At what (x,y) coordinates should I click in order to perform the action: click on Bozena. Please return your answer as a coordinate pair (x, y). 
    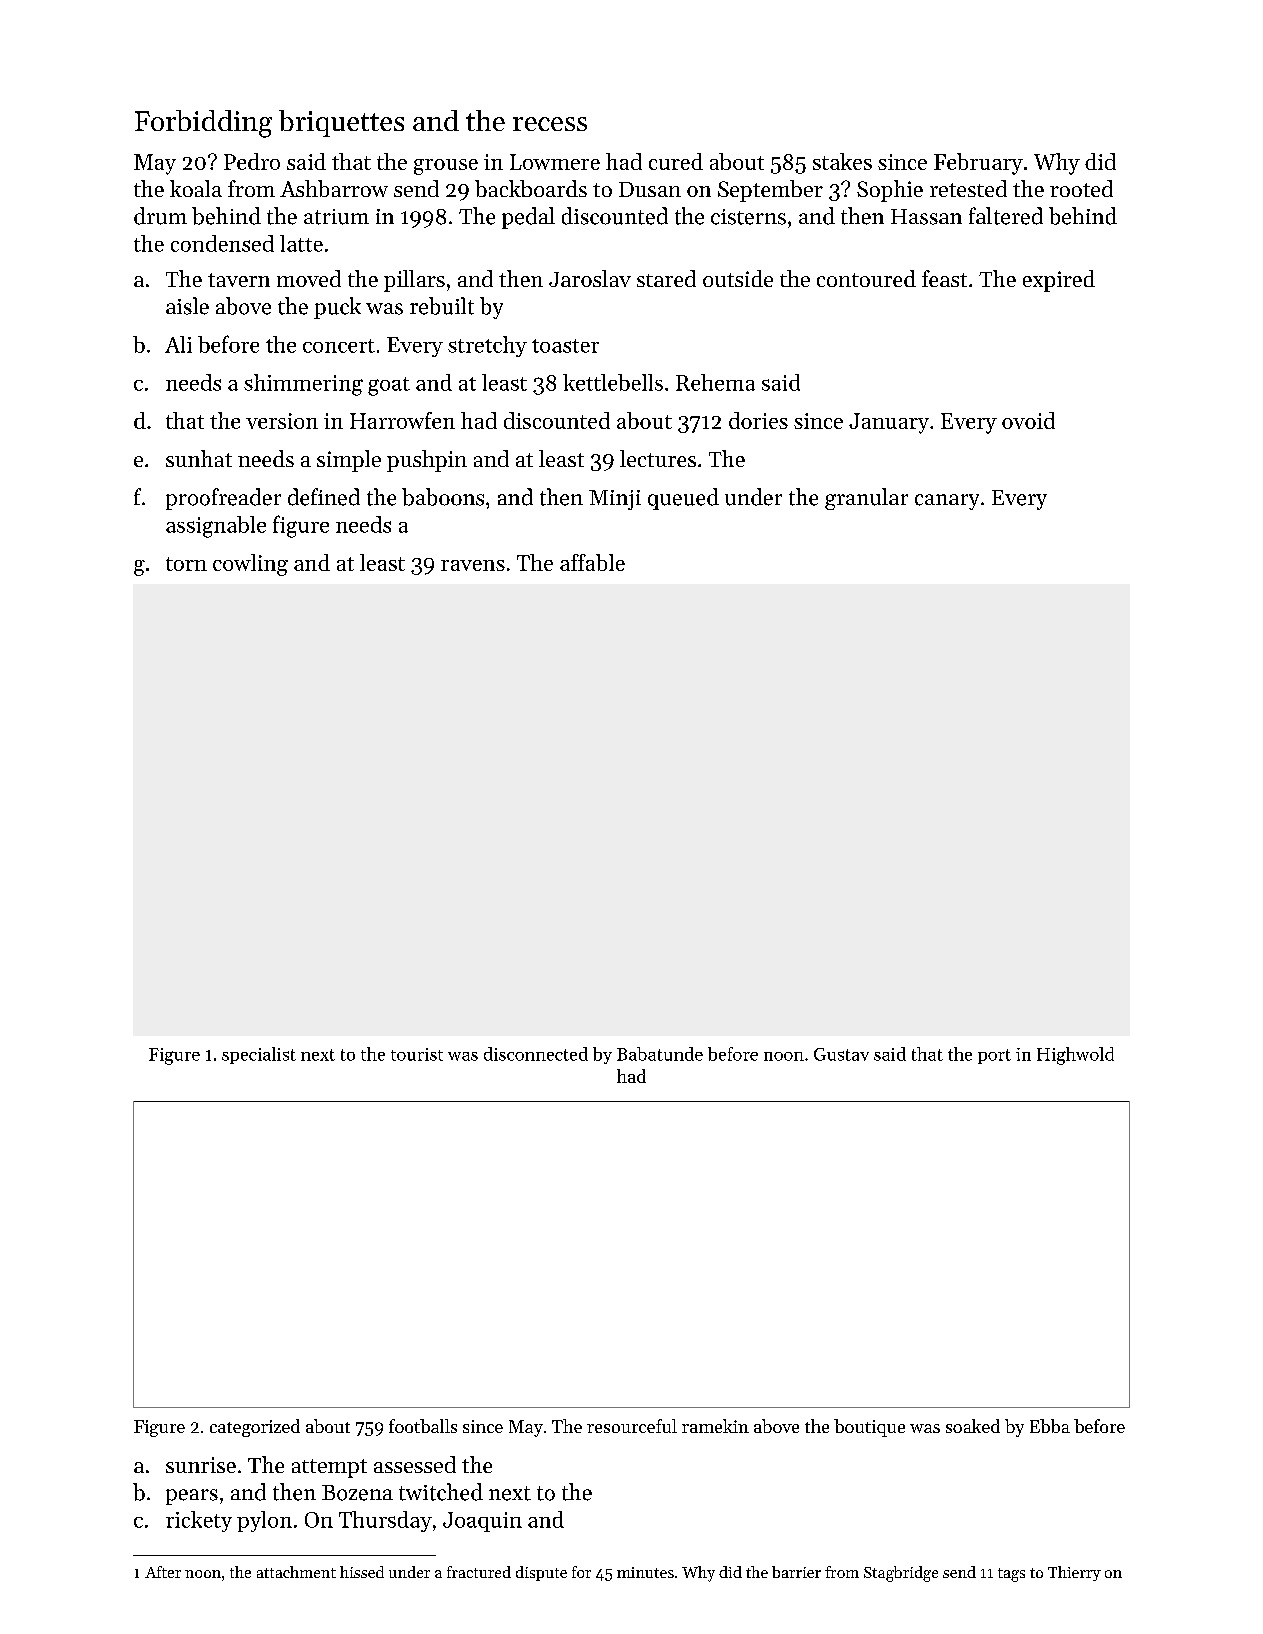
    Looking at the image, I should click on (357, 1493).
